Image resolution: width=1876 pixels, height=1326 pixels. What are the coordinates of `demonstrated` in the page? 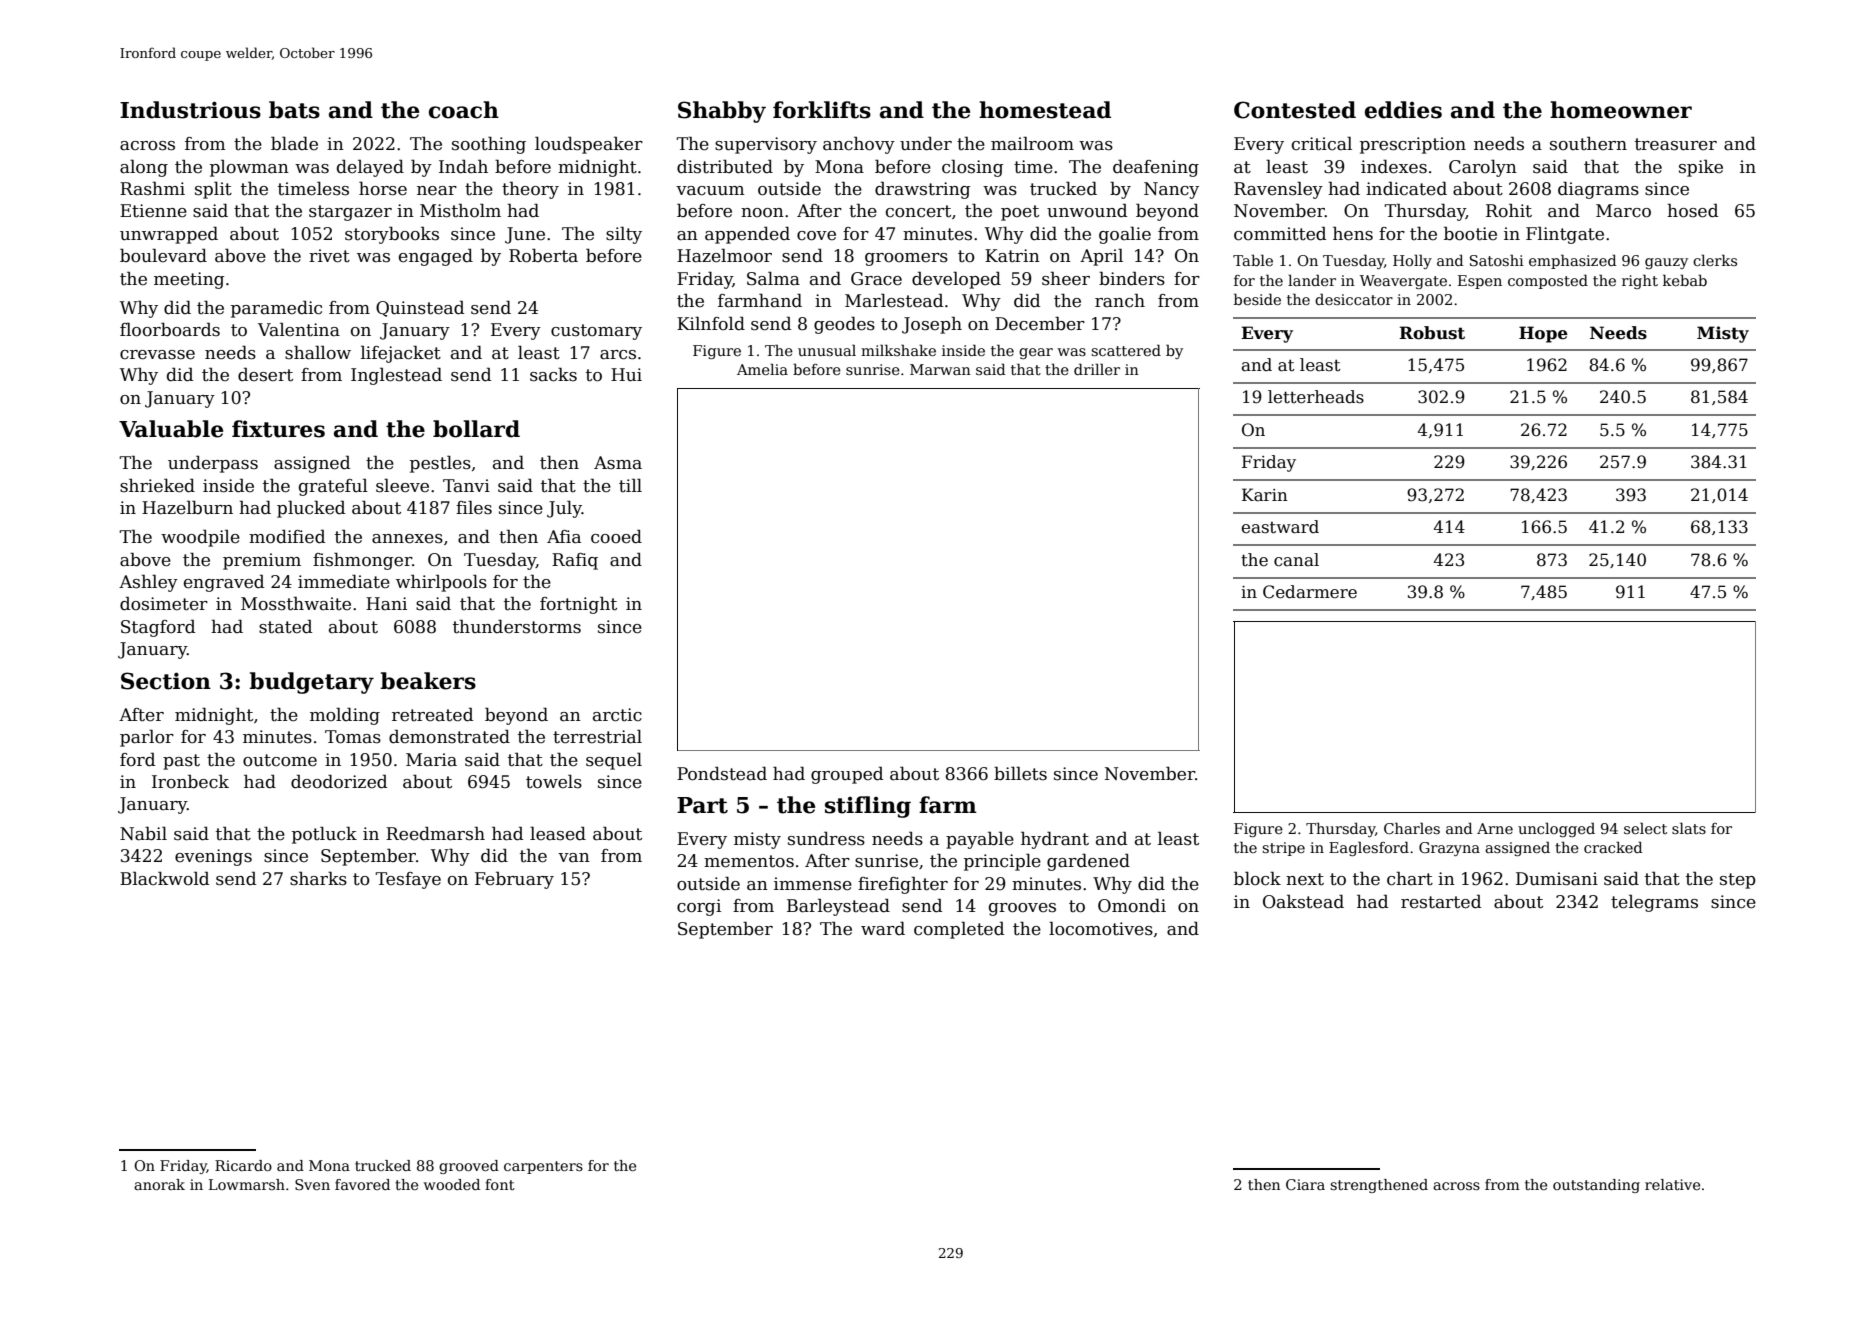 It's located at (449, 736).
